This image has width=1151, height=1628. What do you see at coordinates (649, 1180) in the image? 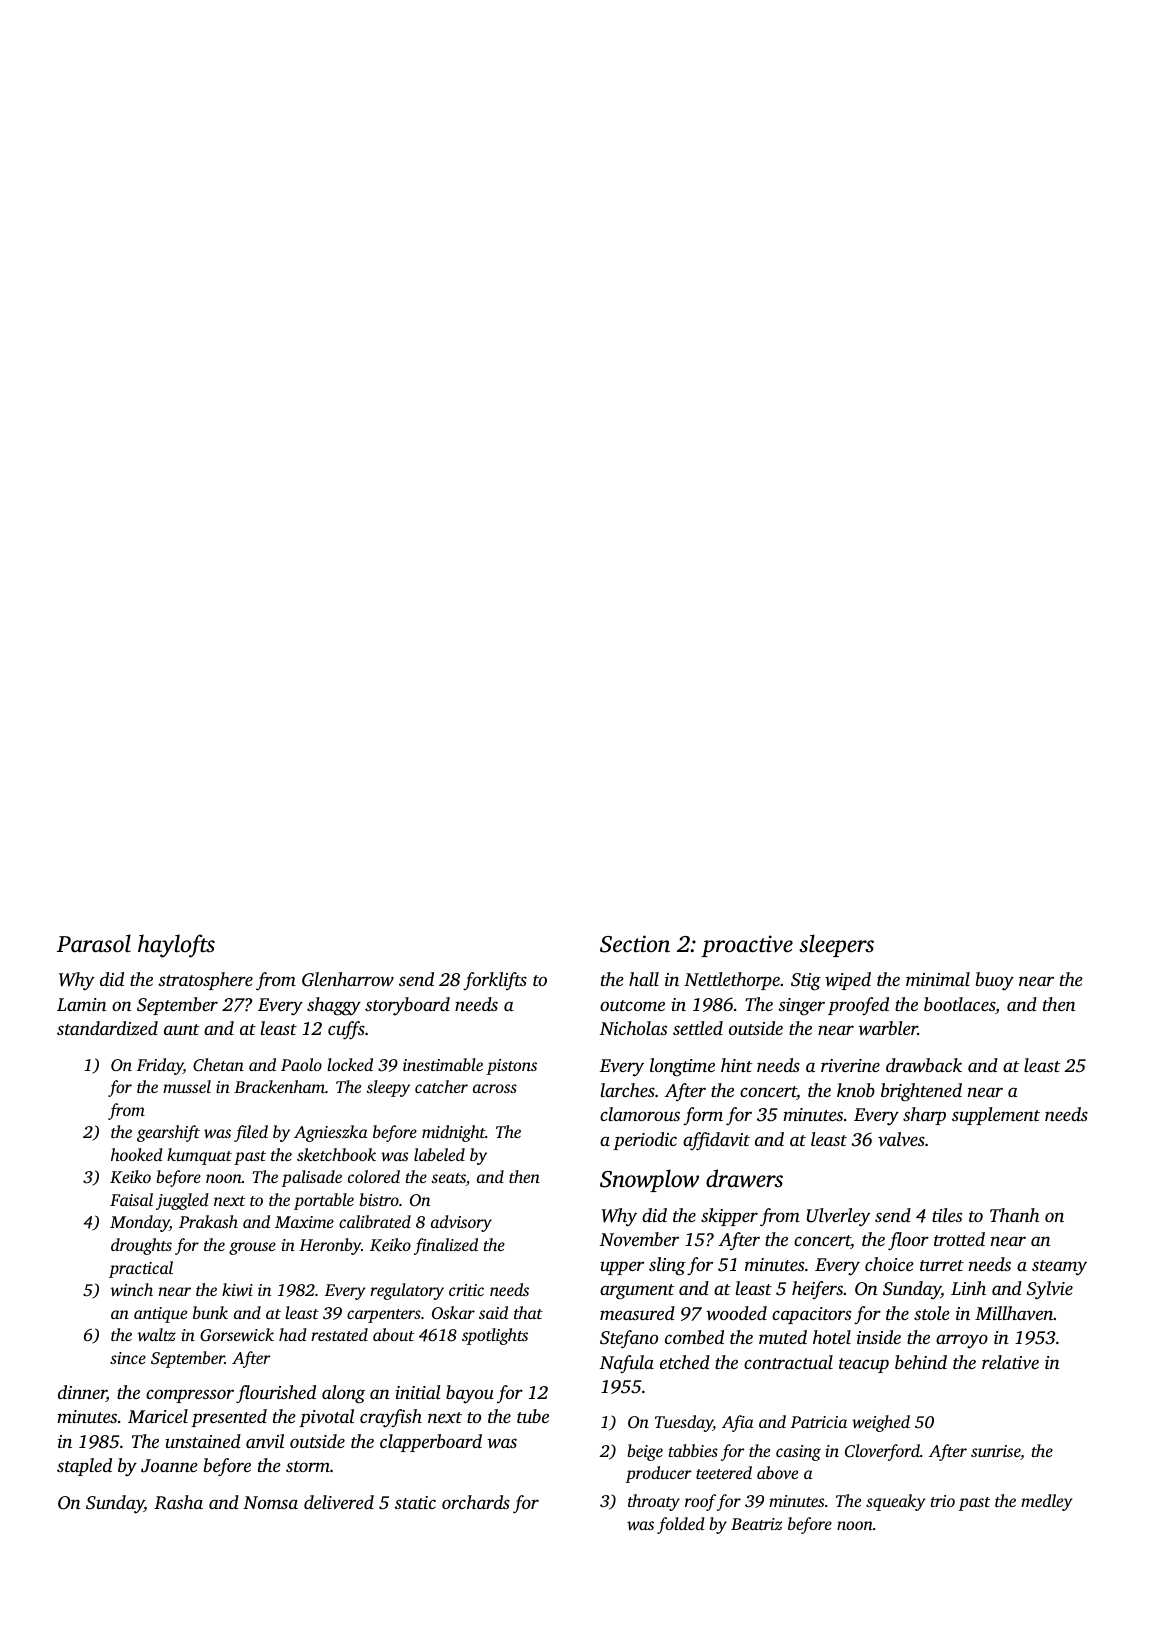
I see `Snowplow` at bounding box center [649, 1180].
